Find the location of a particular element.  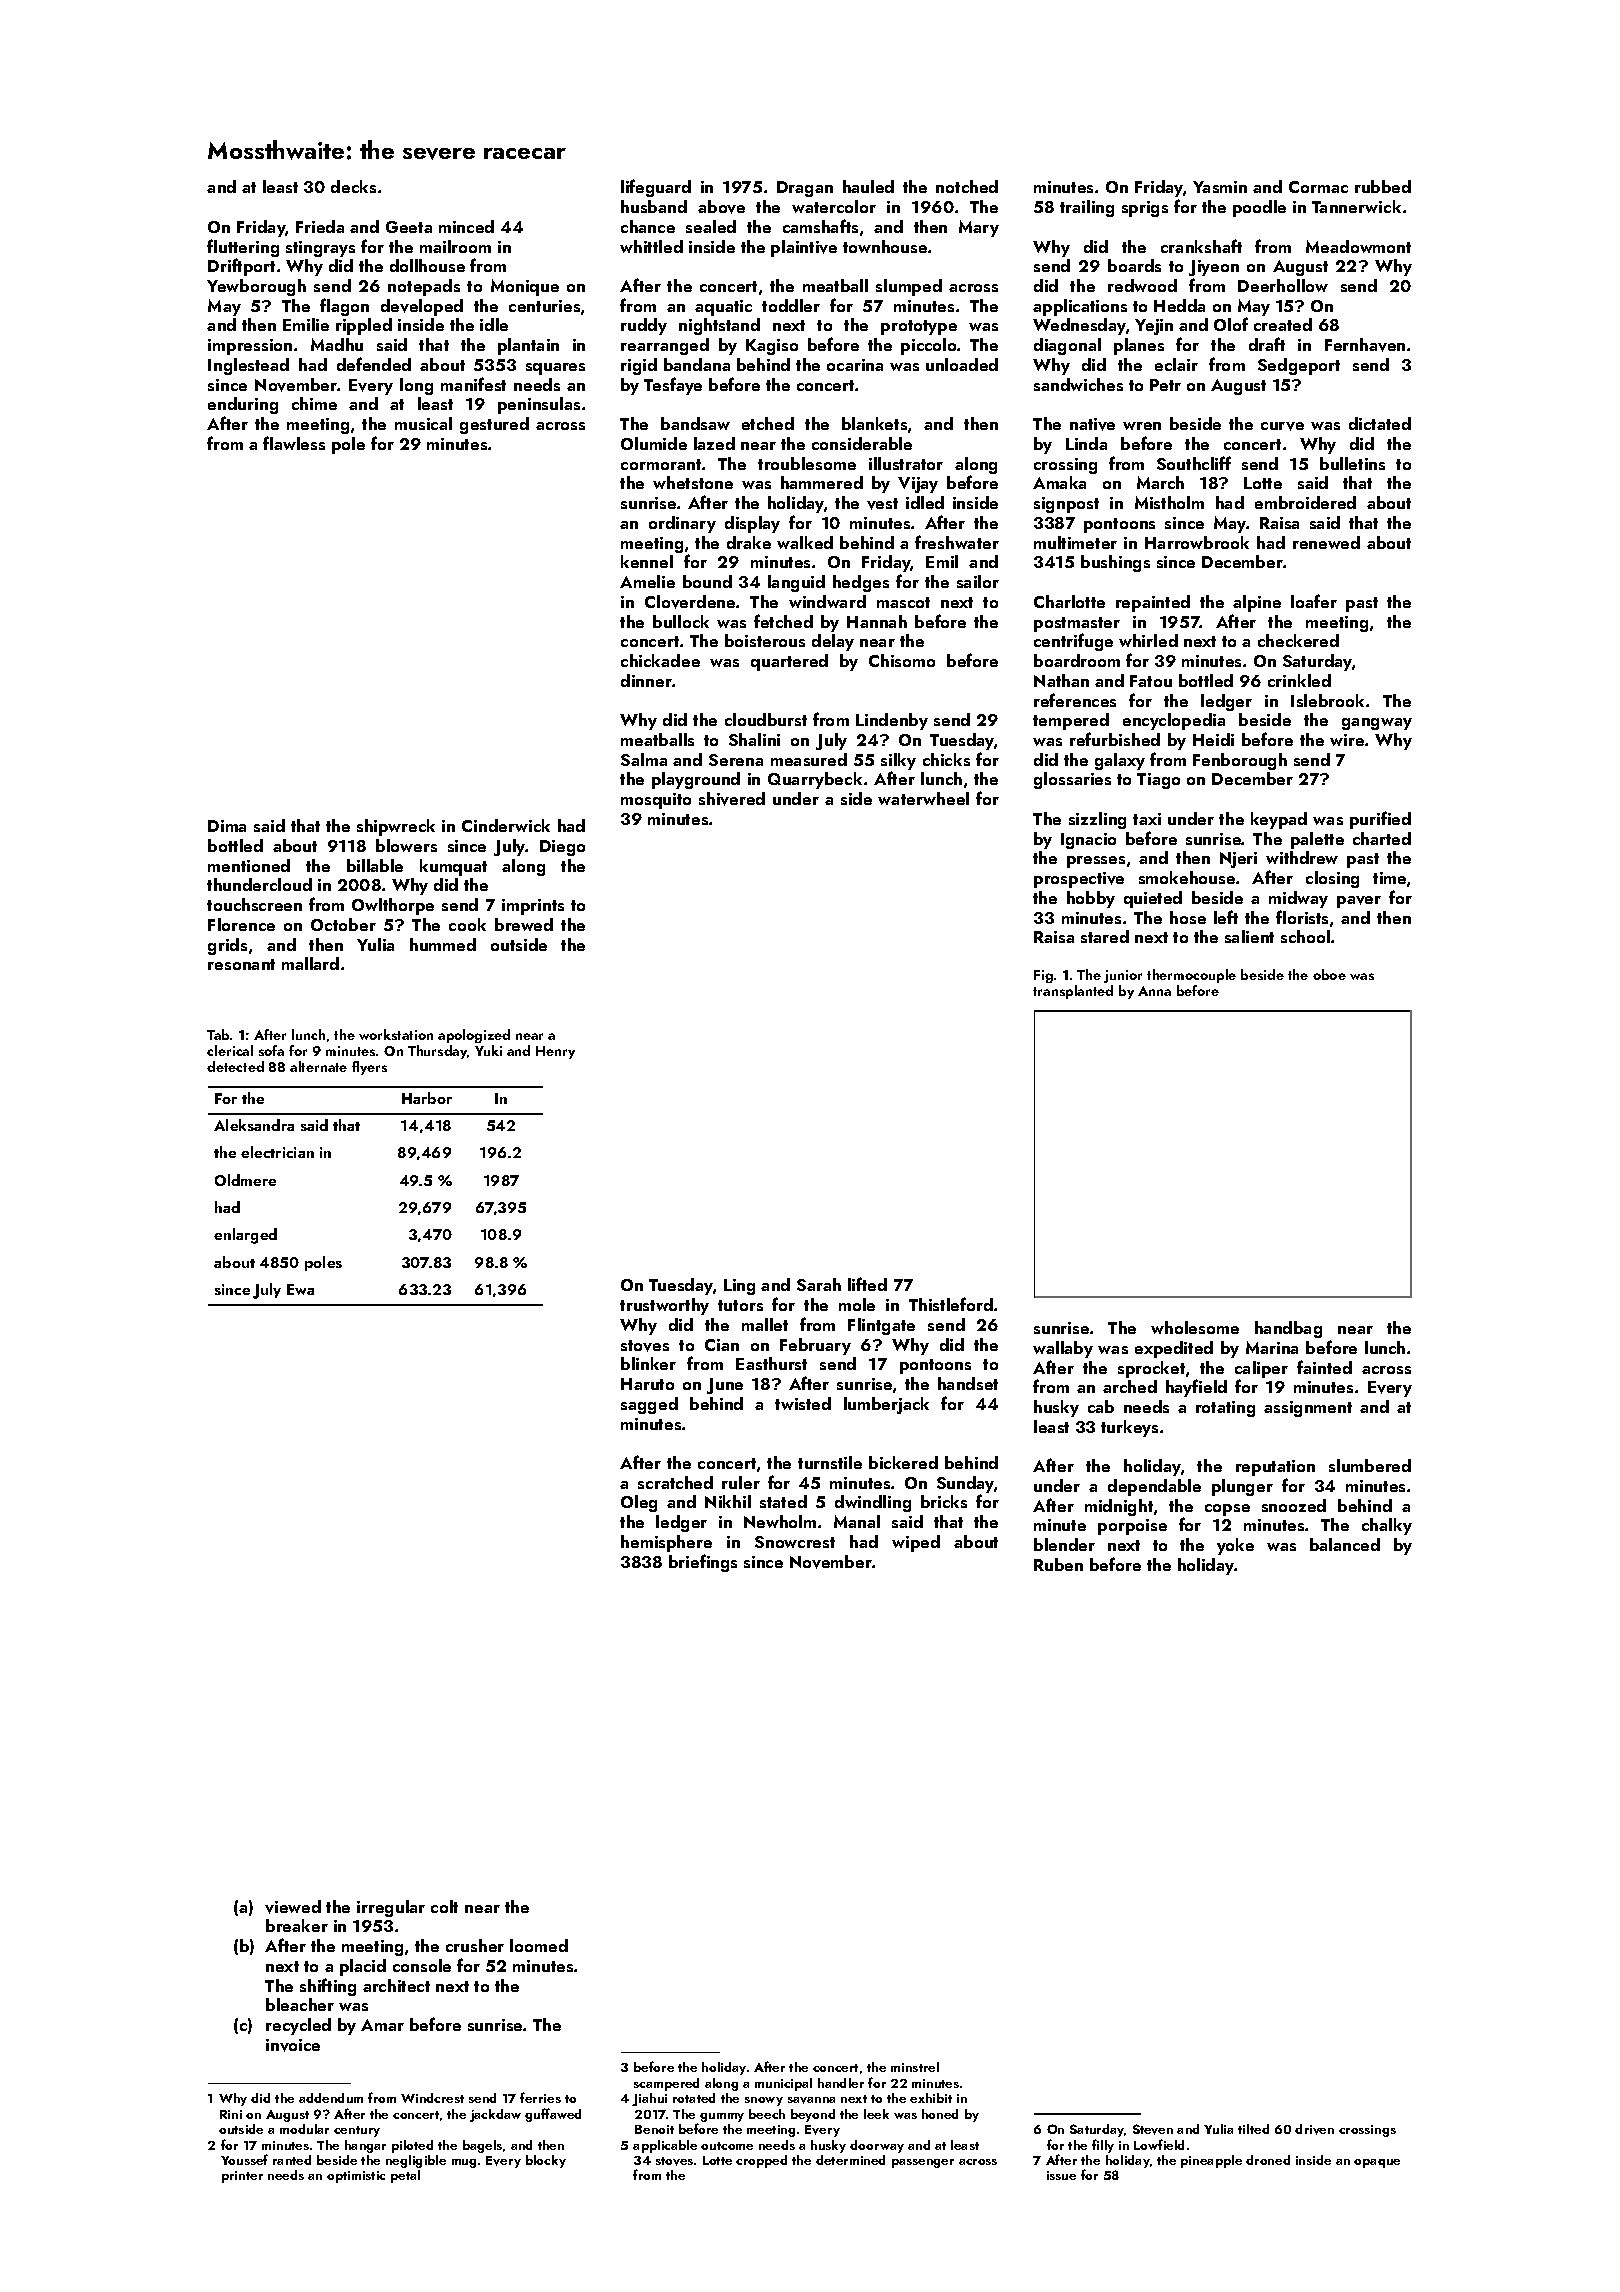

above is located at coordinates (721, 207).
